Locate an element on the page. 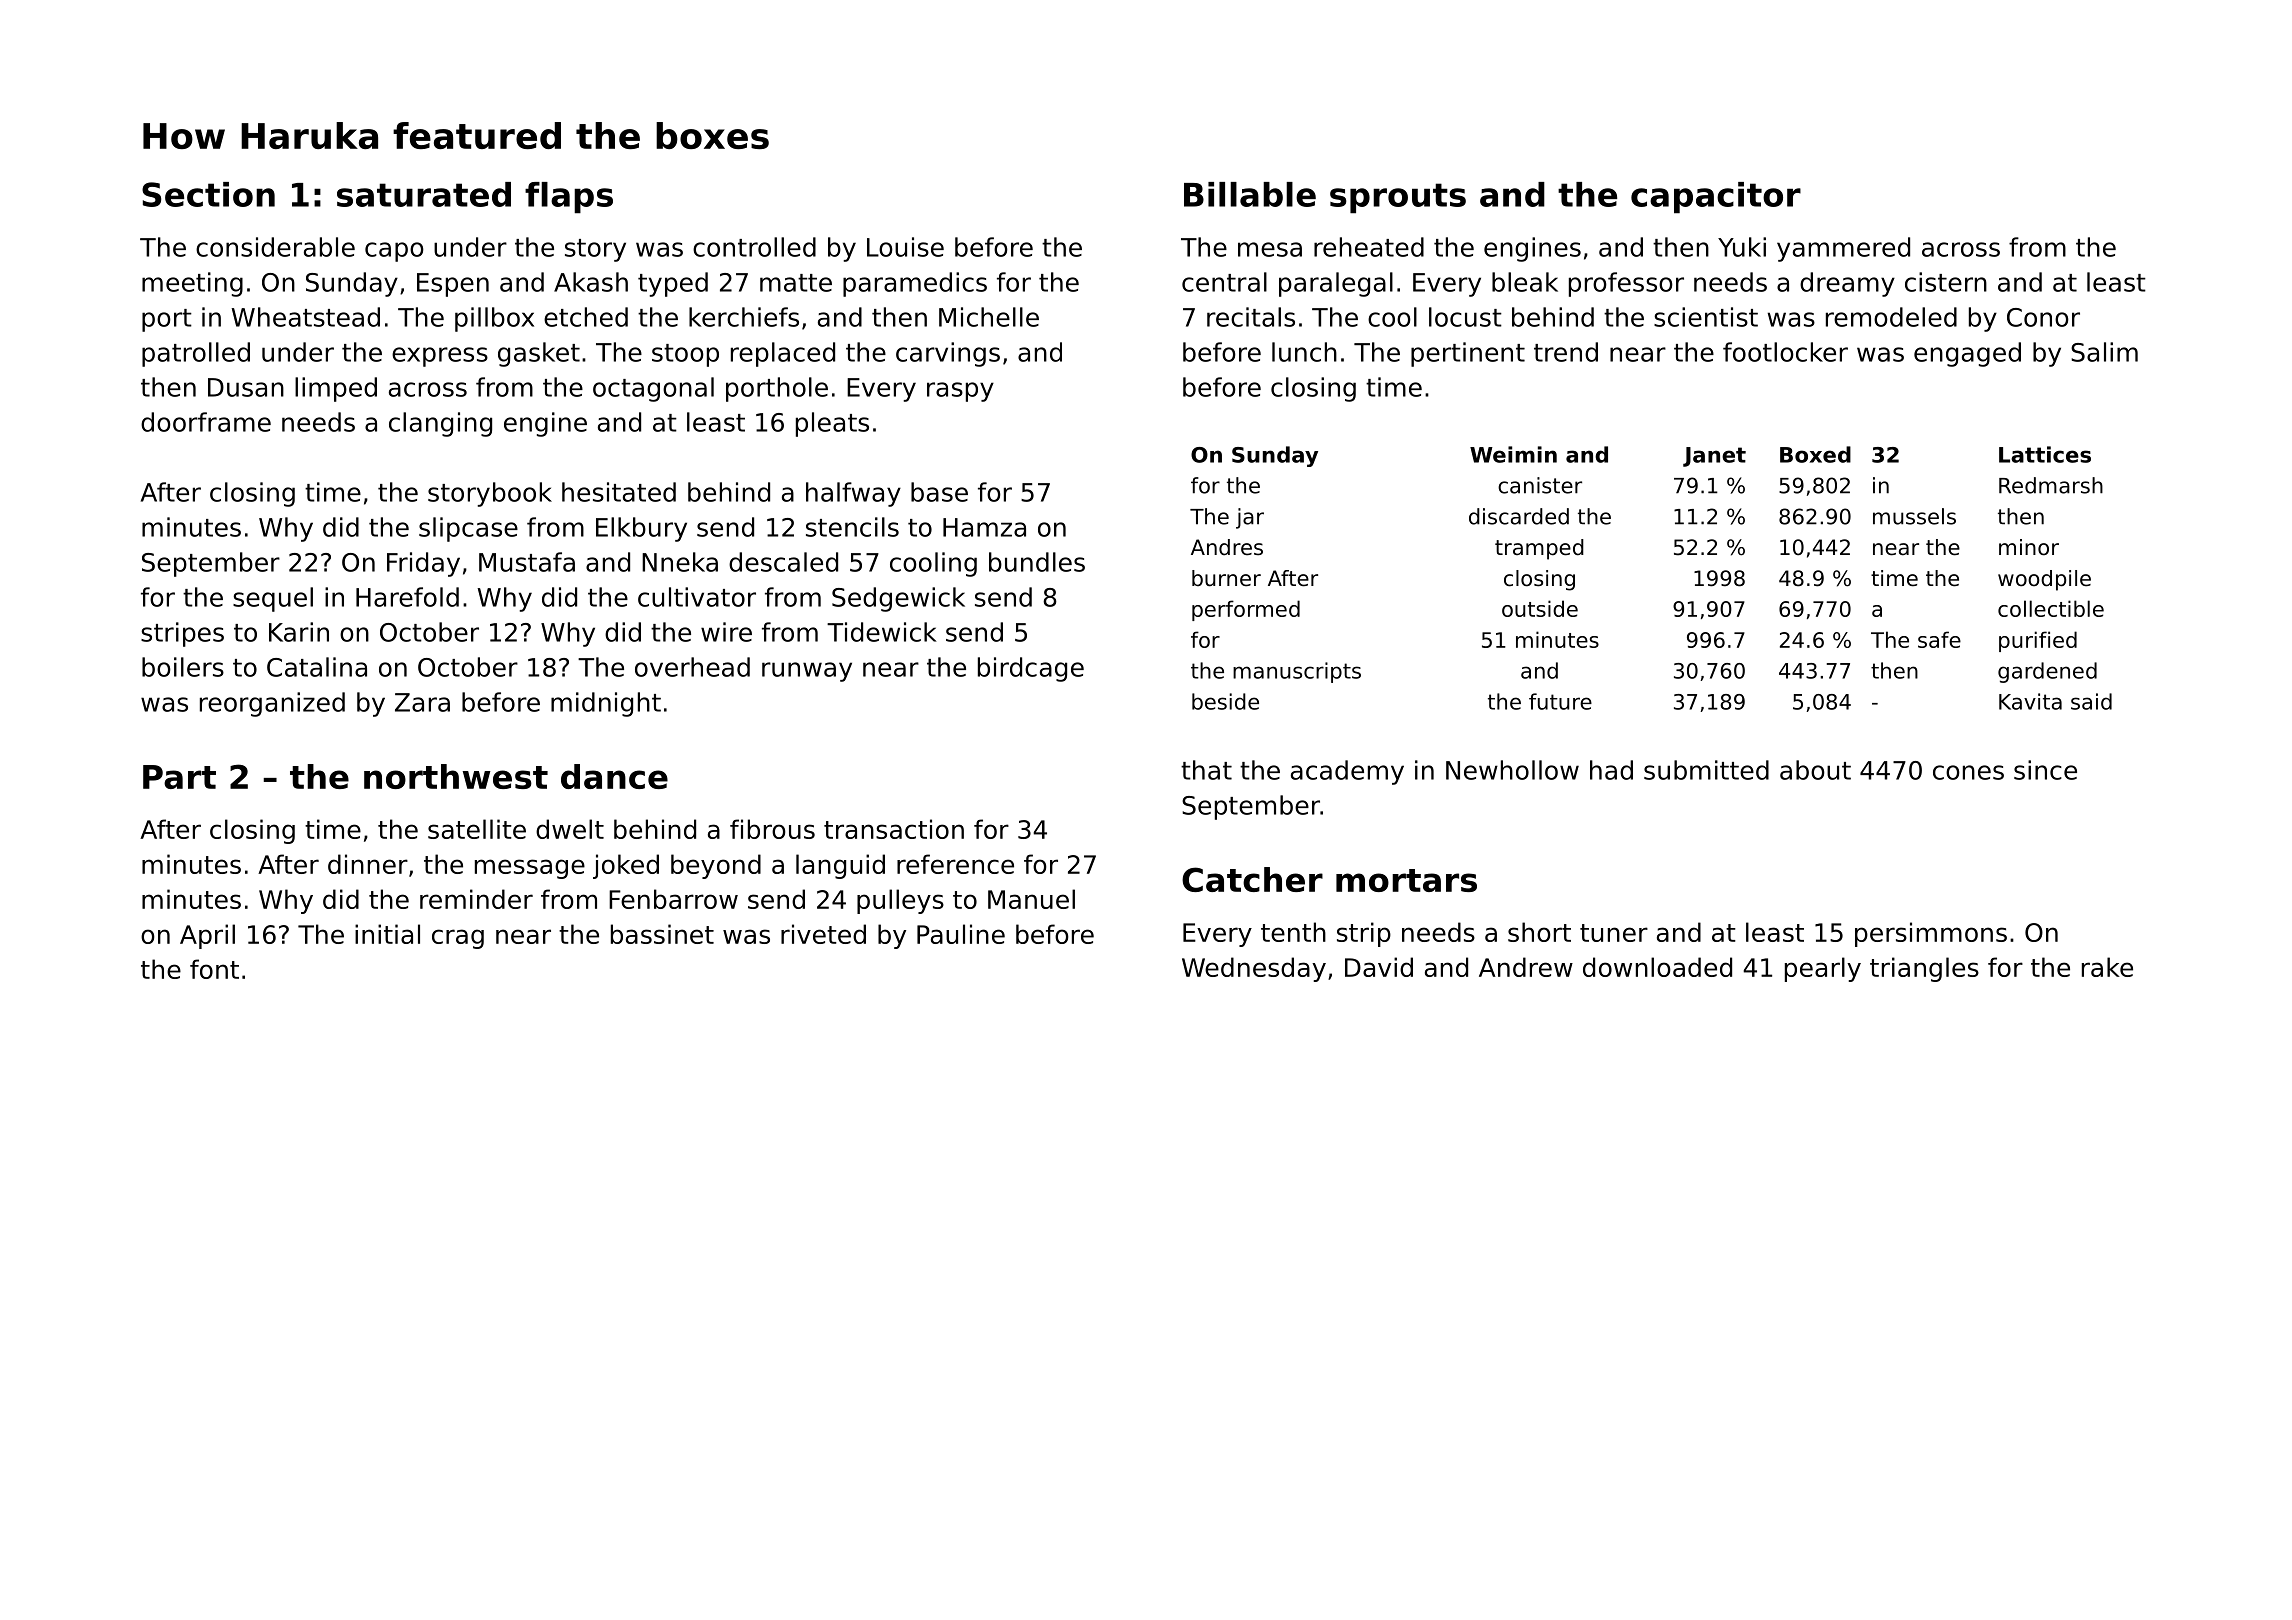  paramedics is located at coordinates (915, 284).
